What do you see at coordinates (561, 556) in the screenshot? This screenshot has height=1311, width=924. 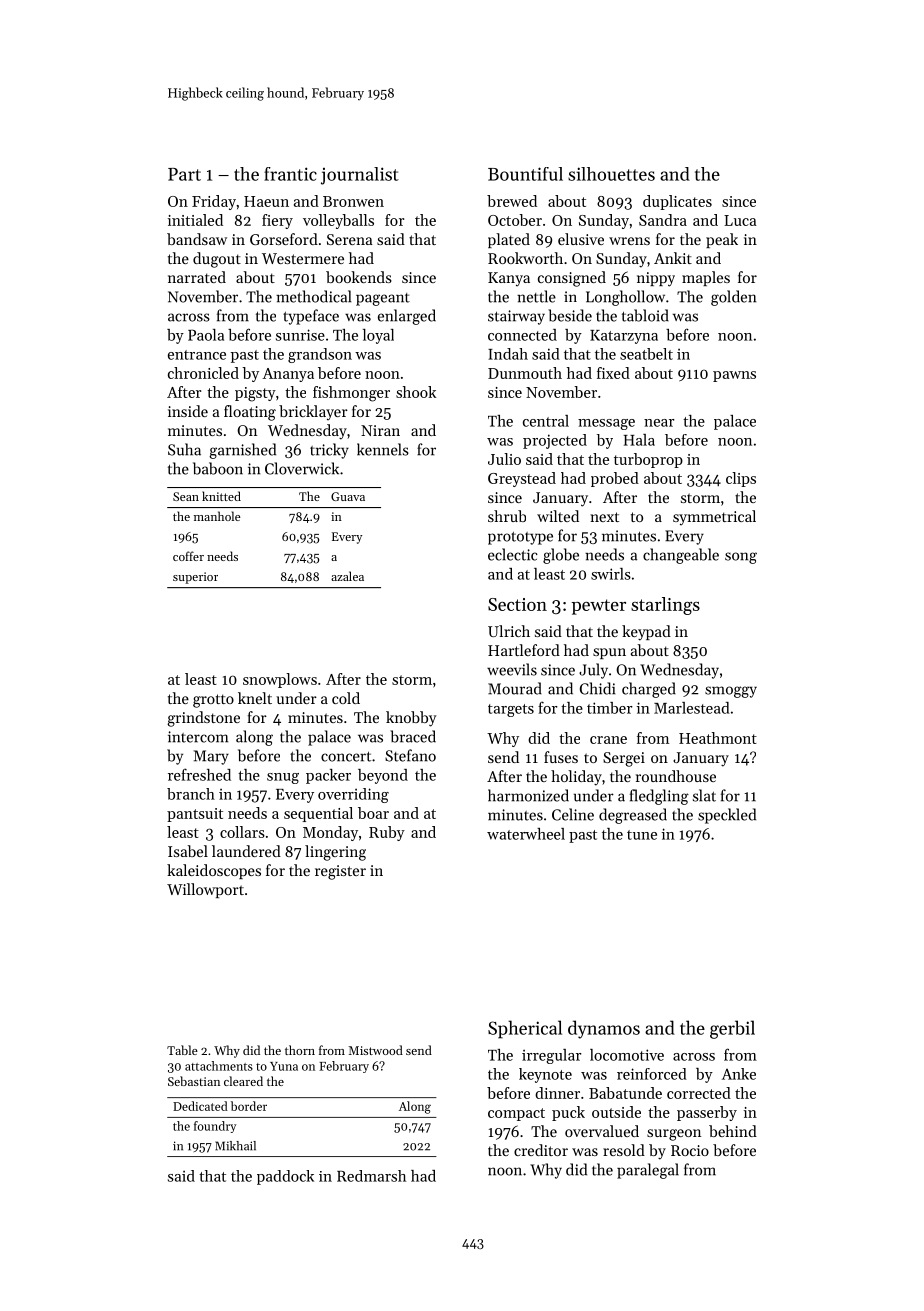 I see `globe` at bounding box center [561, 556].
